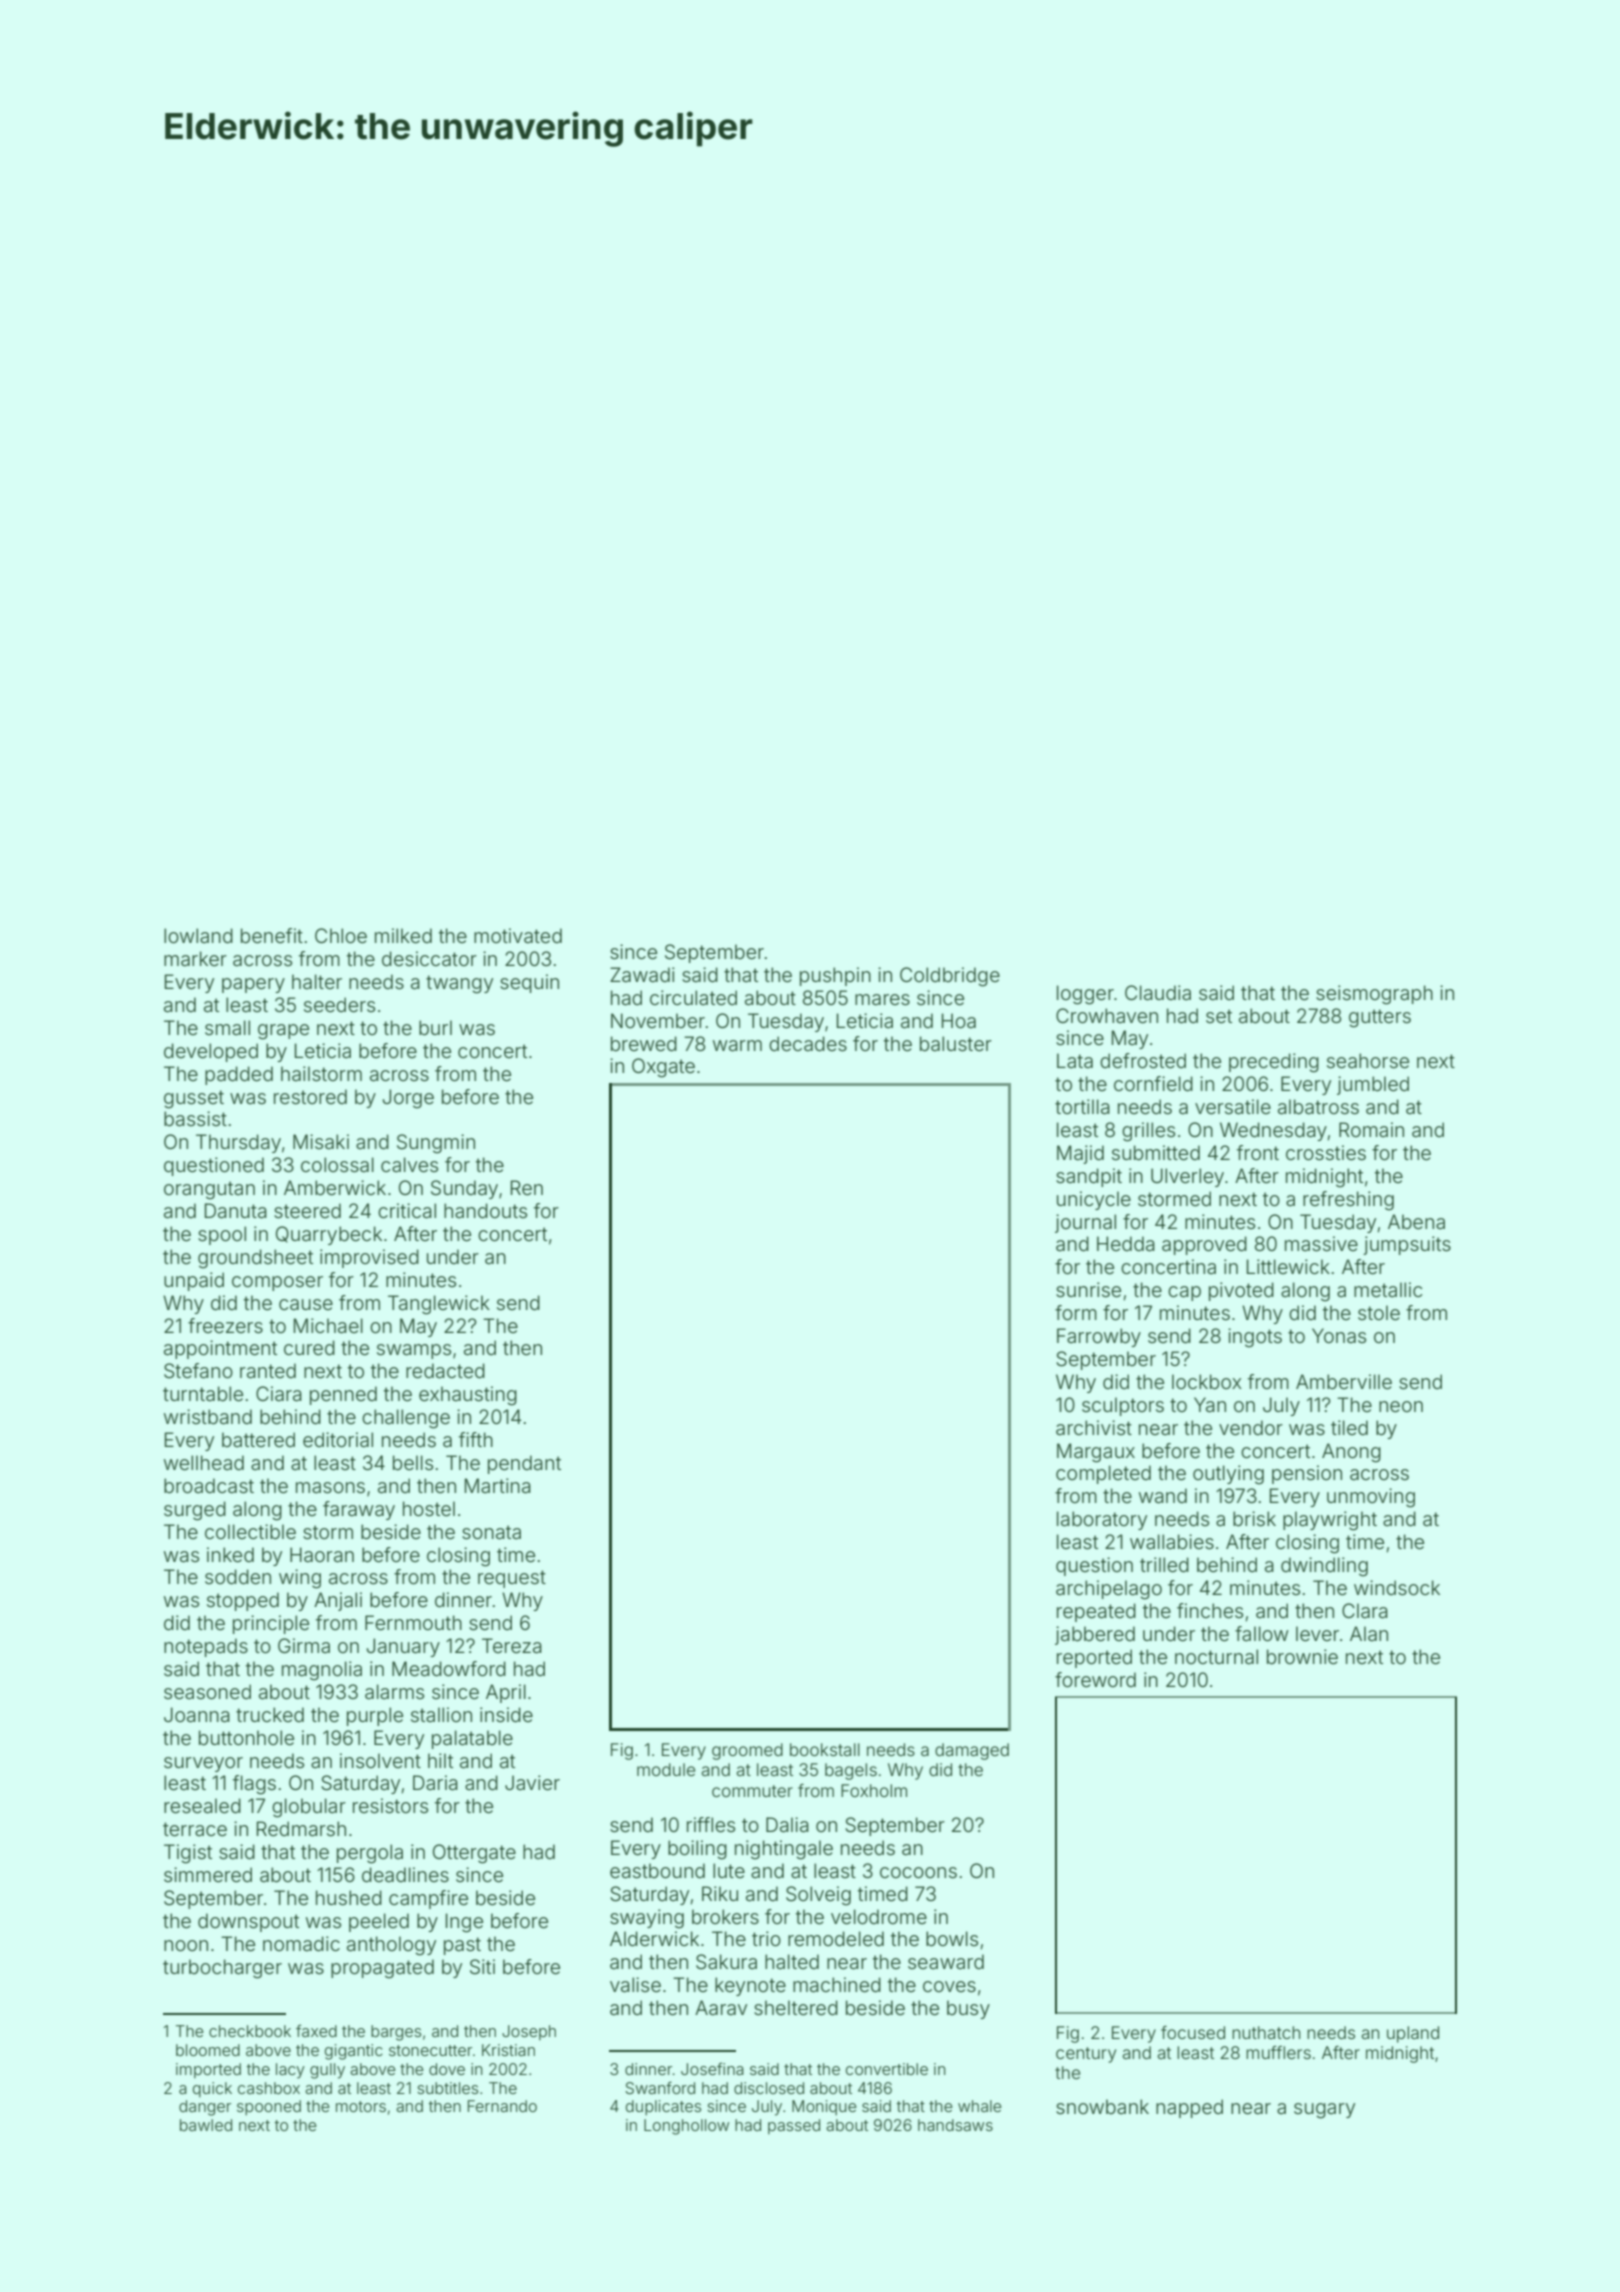 The height and width of the screenshot is (2292, 1620). I want to click on windsock, so click(1397, 1587).
